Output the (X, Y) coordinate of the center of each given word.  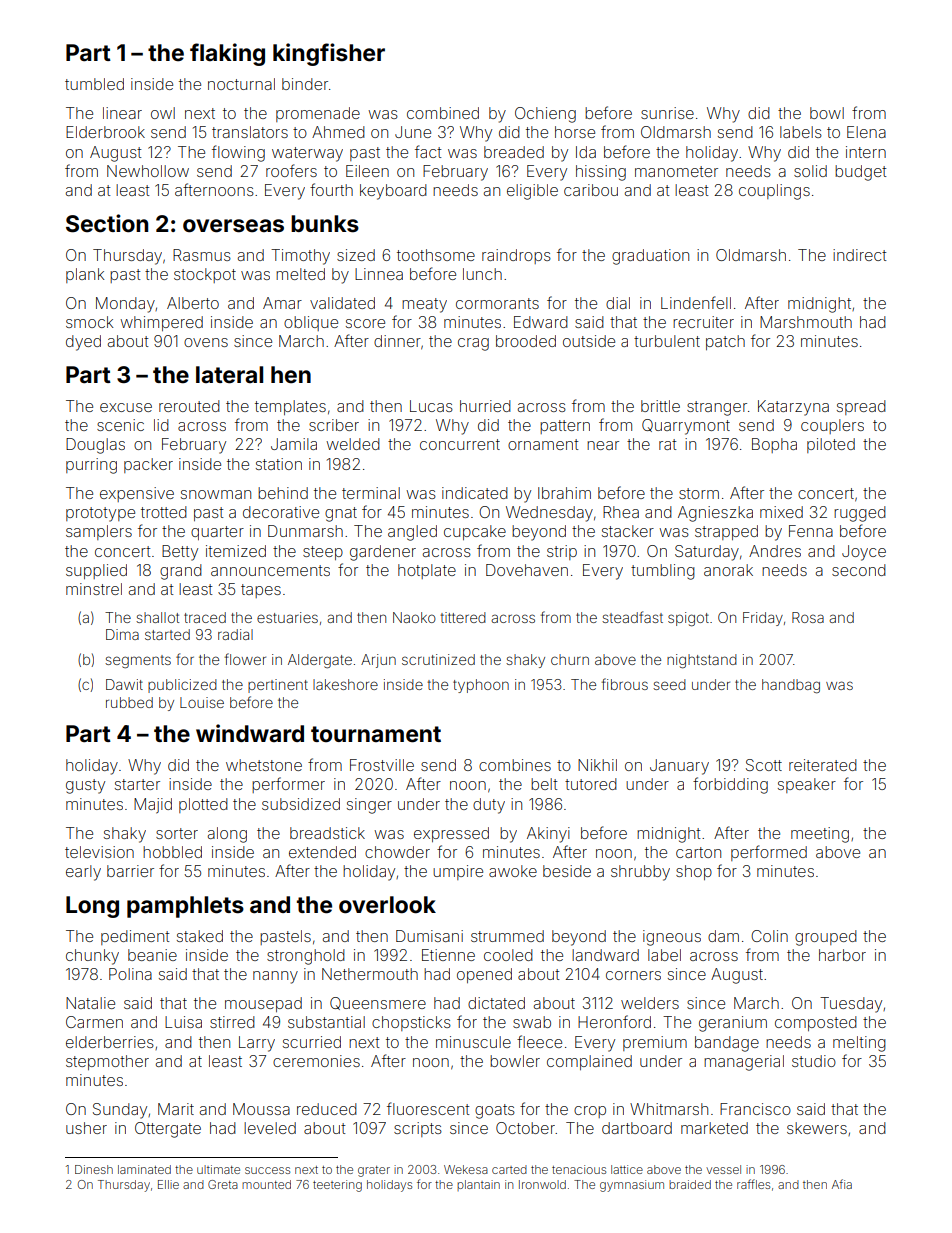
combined (443, 113)
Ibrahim (564, 493)
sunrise (667, 113)
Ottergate (168, 1130)
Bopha (774, 445)
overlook (387, 905)
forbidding (730, 785)
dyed (83, 343)
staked (200, 936)
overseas (233, 226)
